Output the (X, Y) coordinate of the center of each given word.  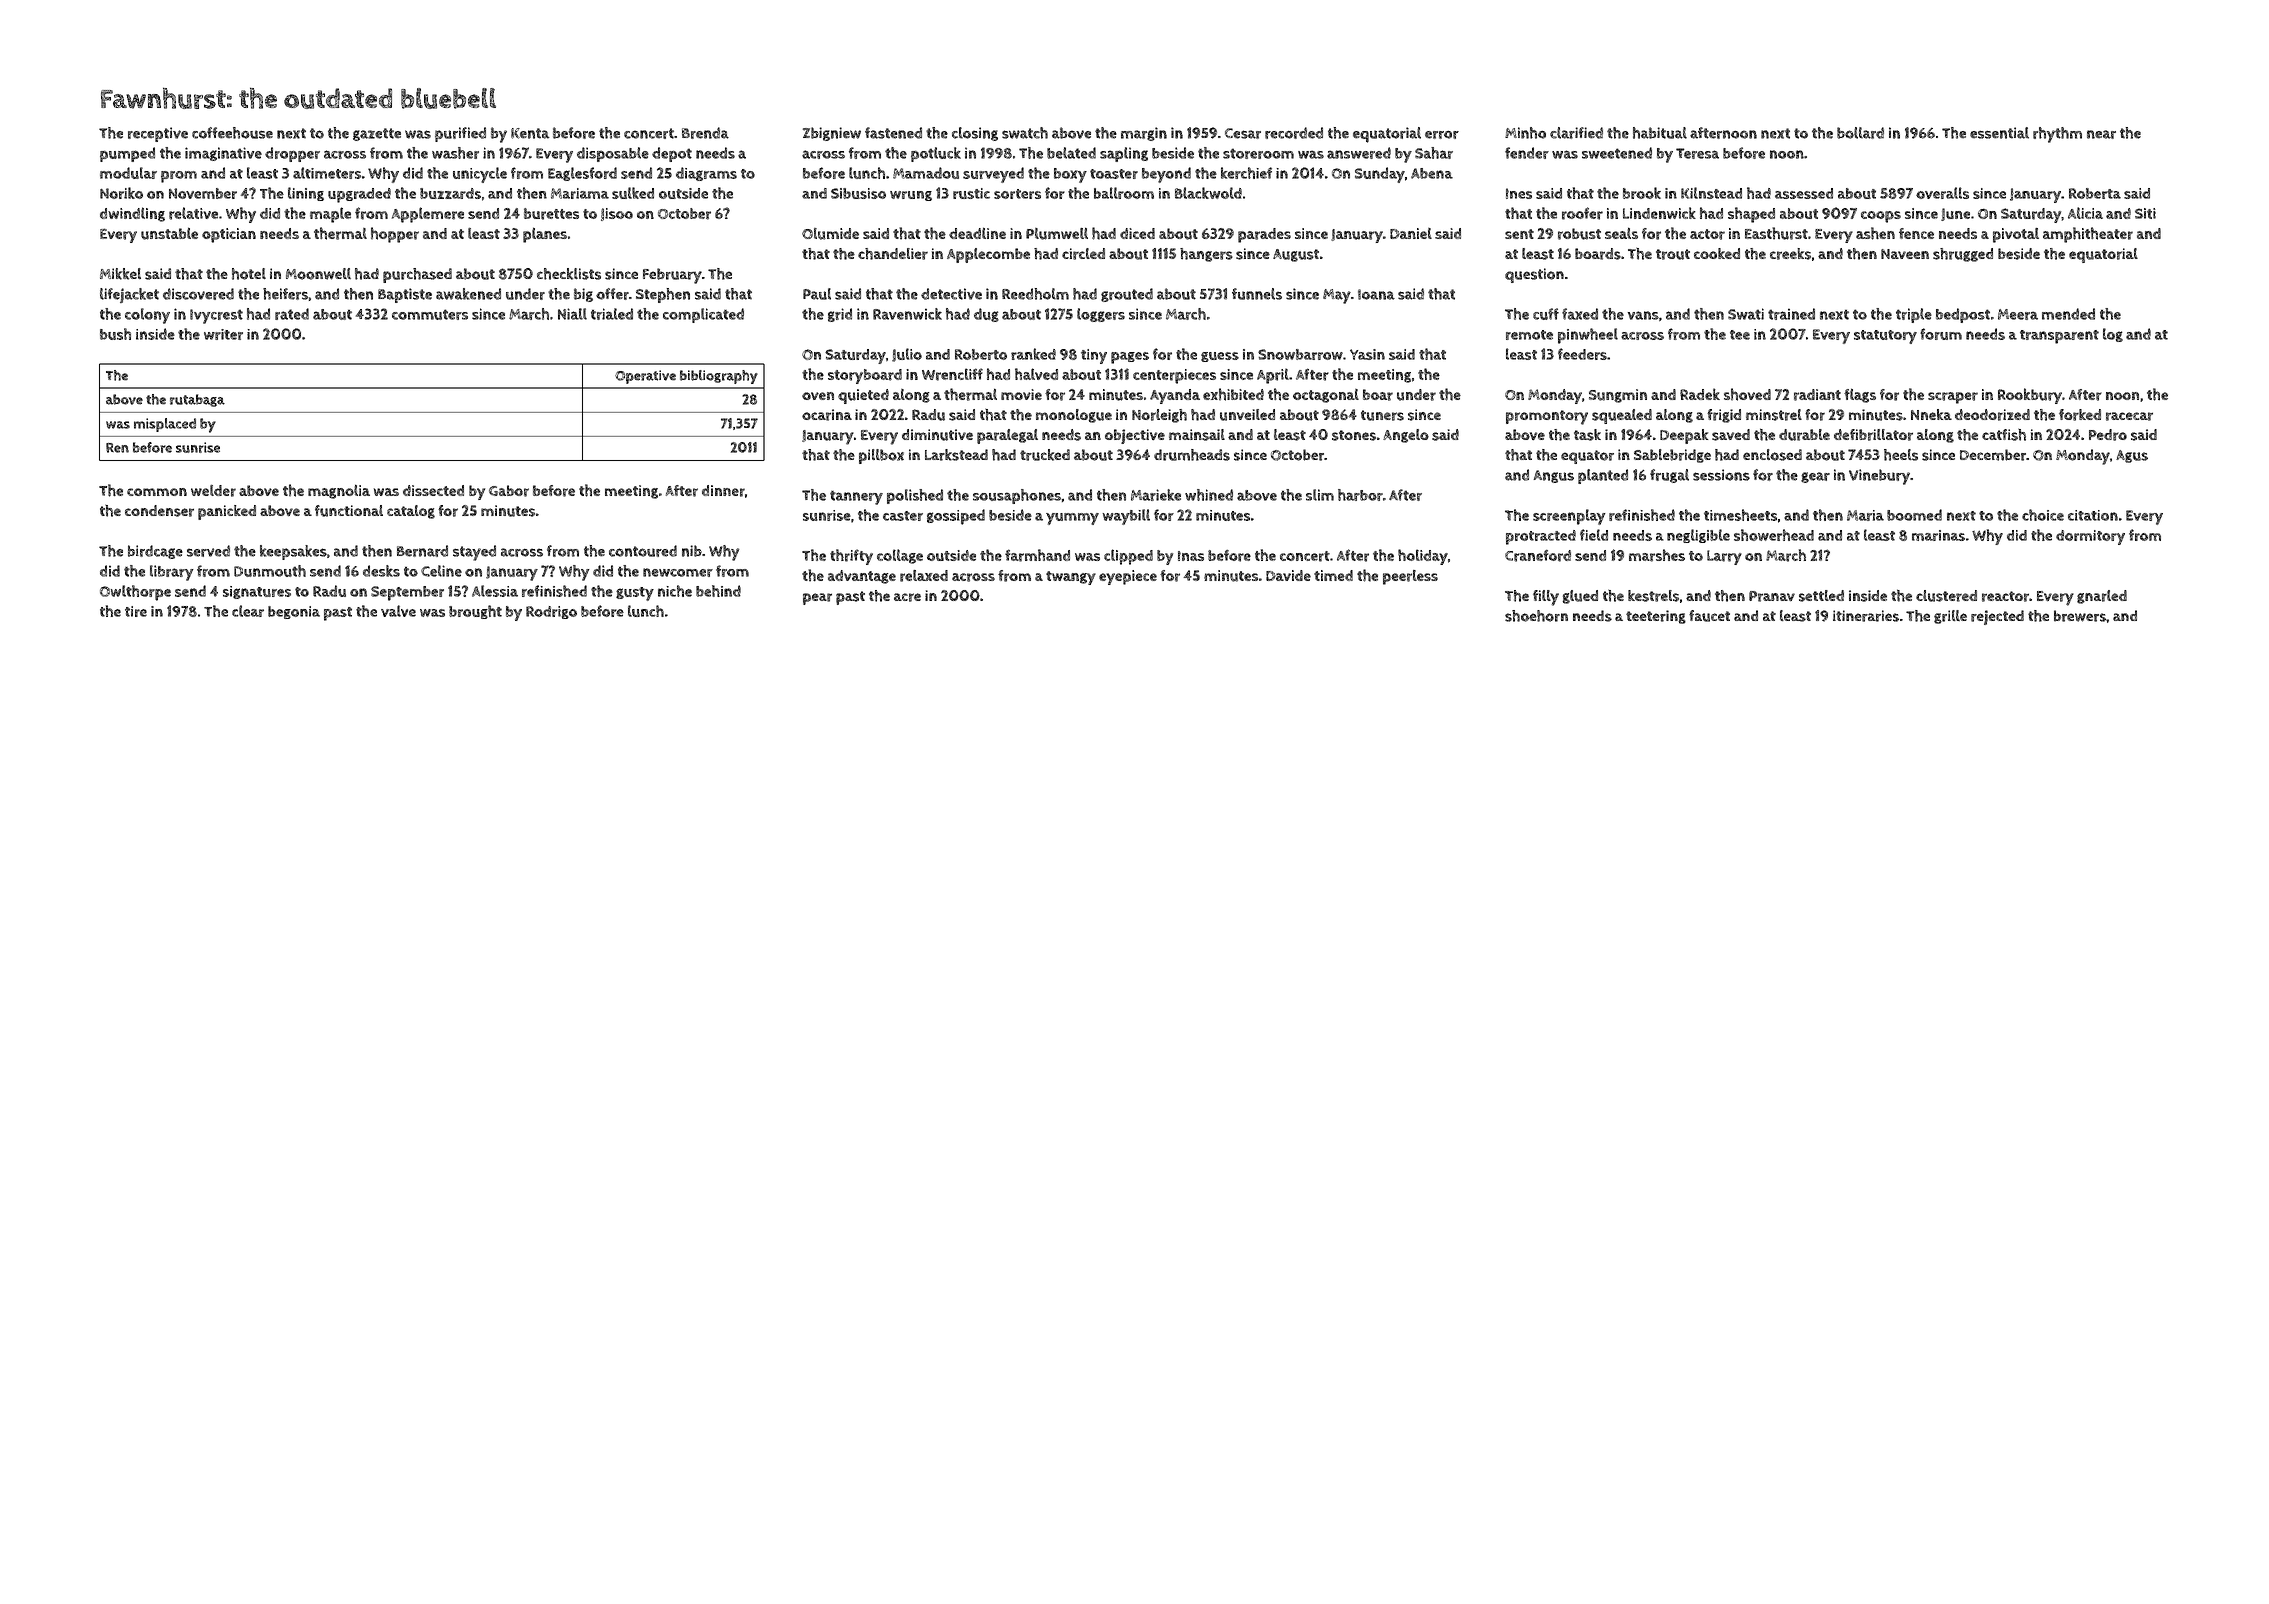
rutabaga (197, 400)
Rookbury (2030, 396)
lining (306, 194)
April (1273, 376)
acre (907, 597)
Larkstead (956, 455)
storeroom (1258, 153)
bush (115, 334)
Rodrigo (551, 612)
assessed (1804, 193)
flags (1860, 395)
